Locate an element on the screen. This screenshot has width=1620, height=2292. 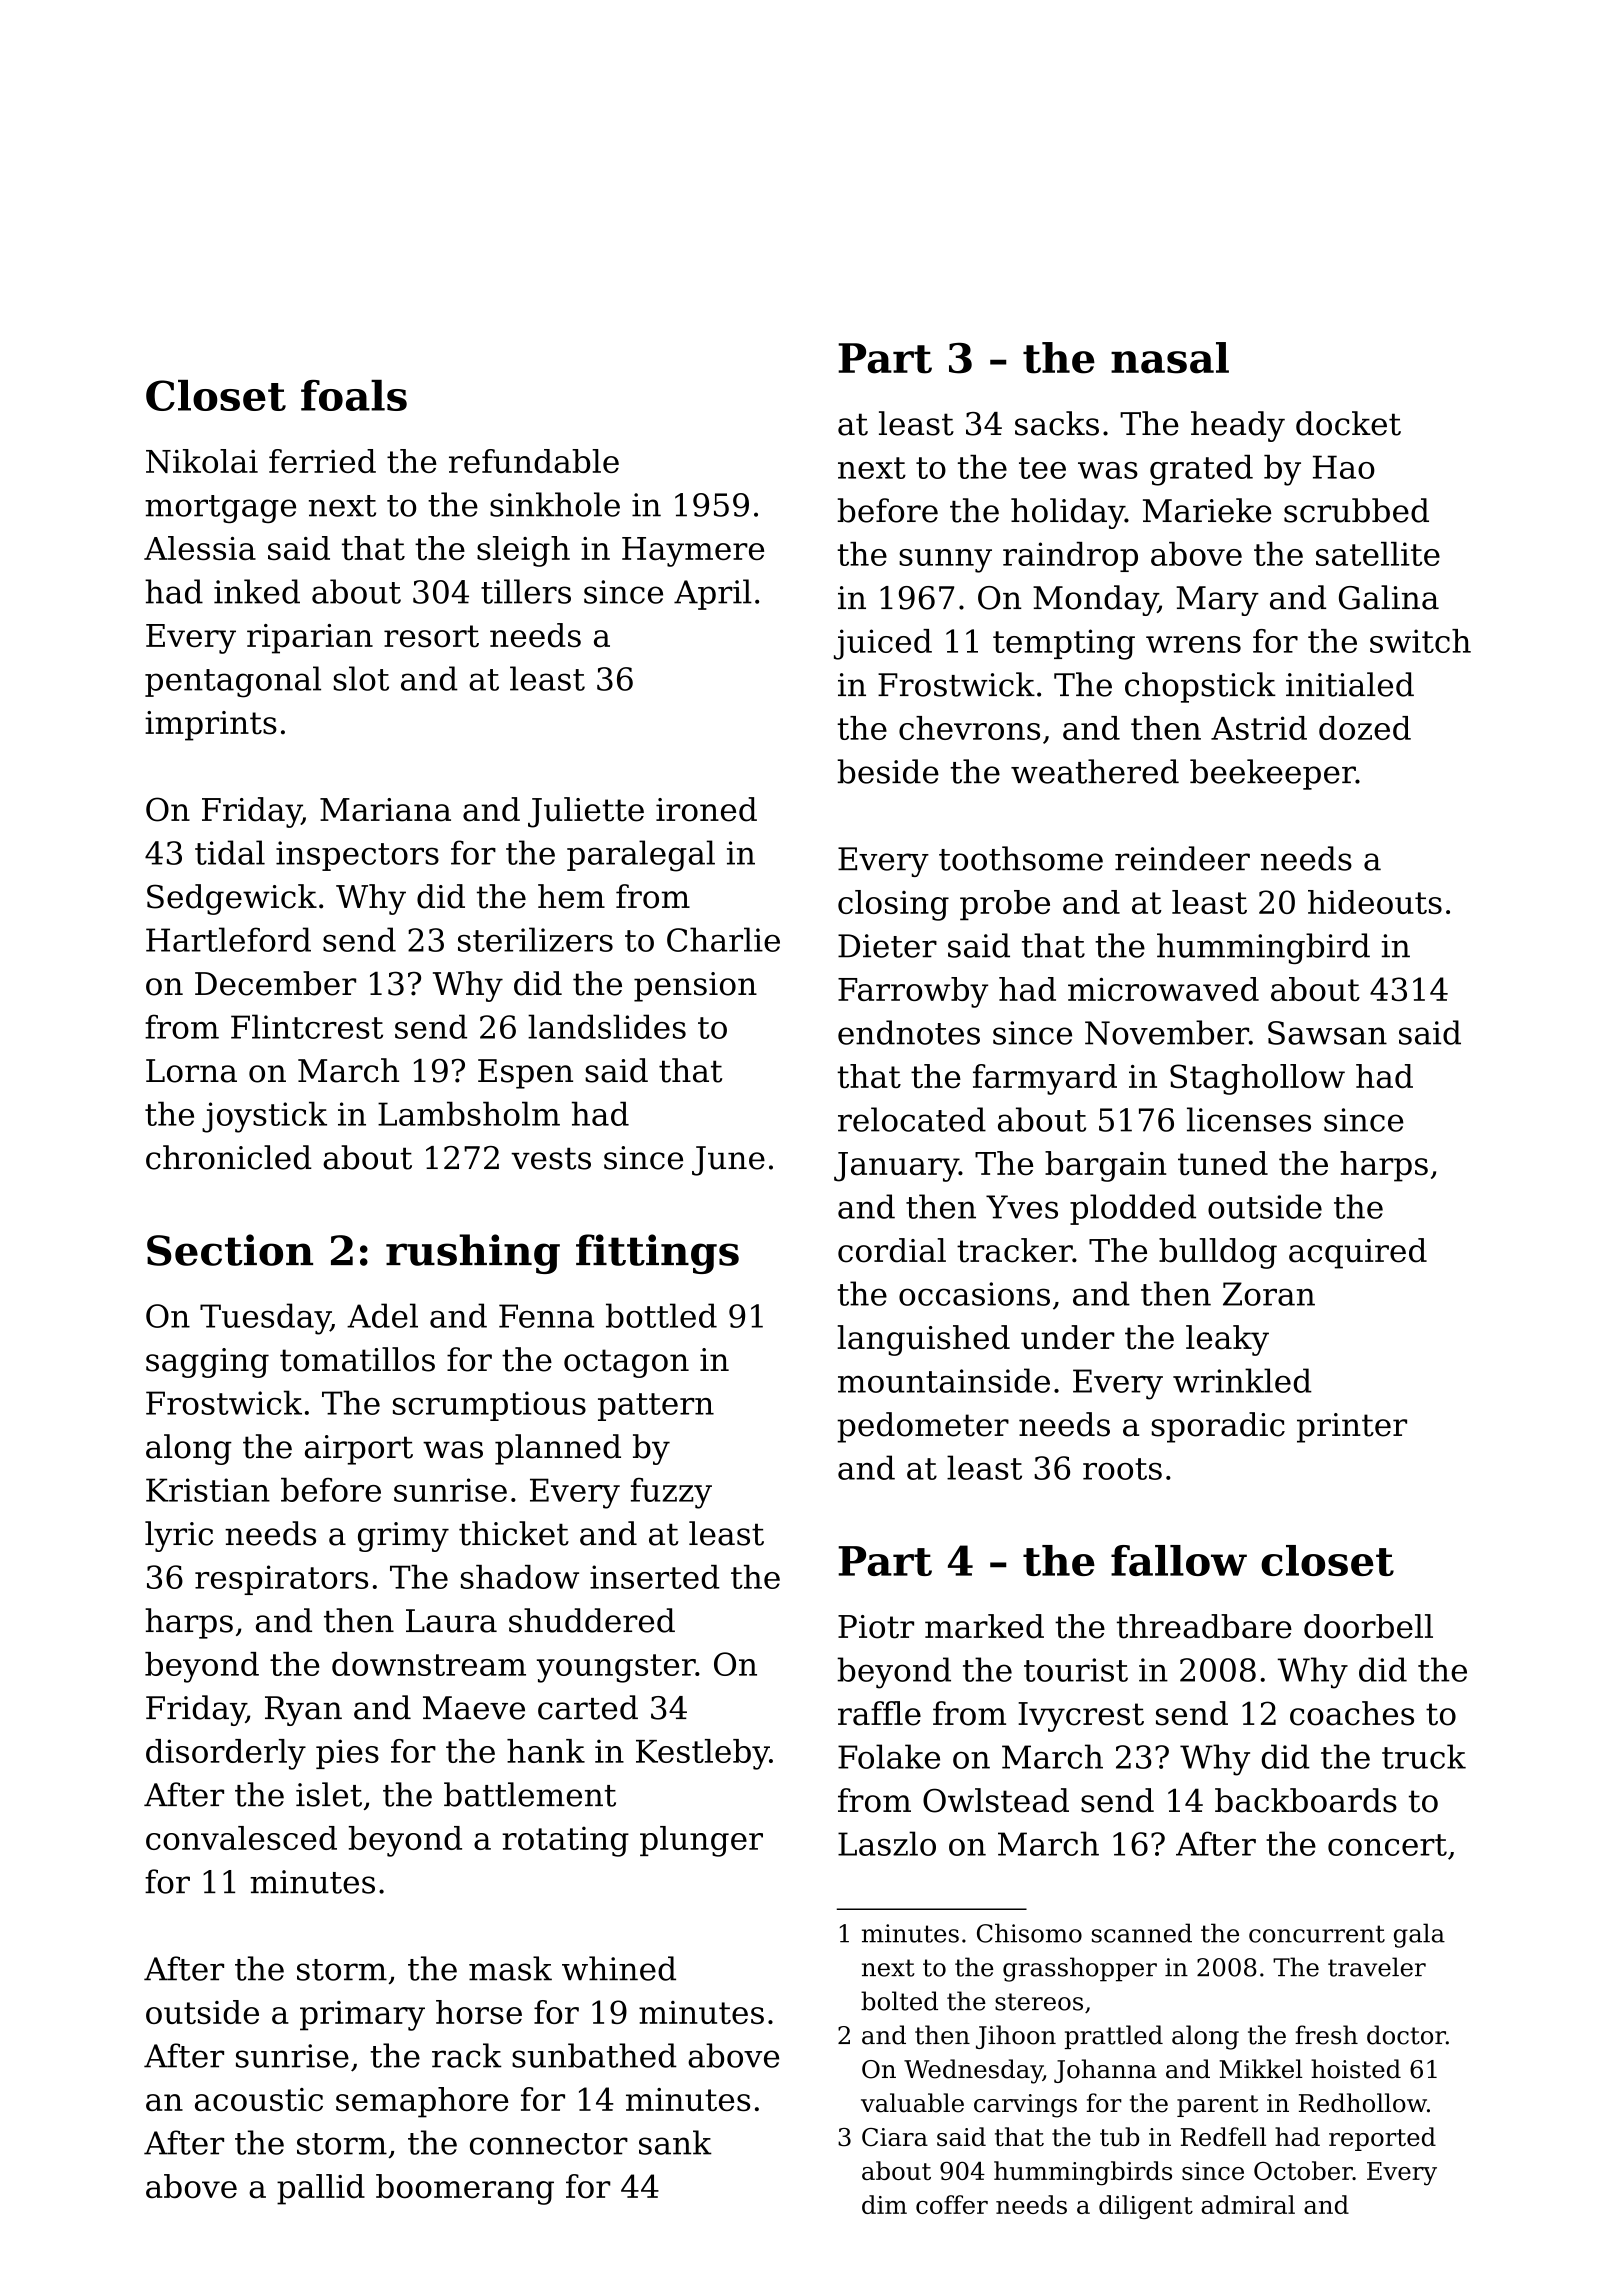
Lorna is located at coordinates (191, 1071).
